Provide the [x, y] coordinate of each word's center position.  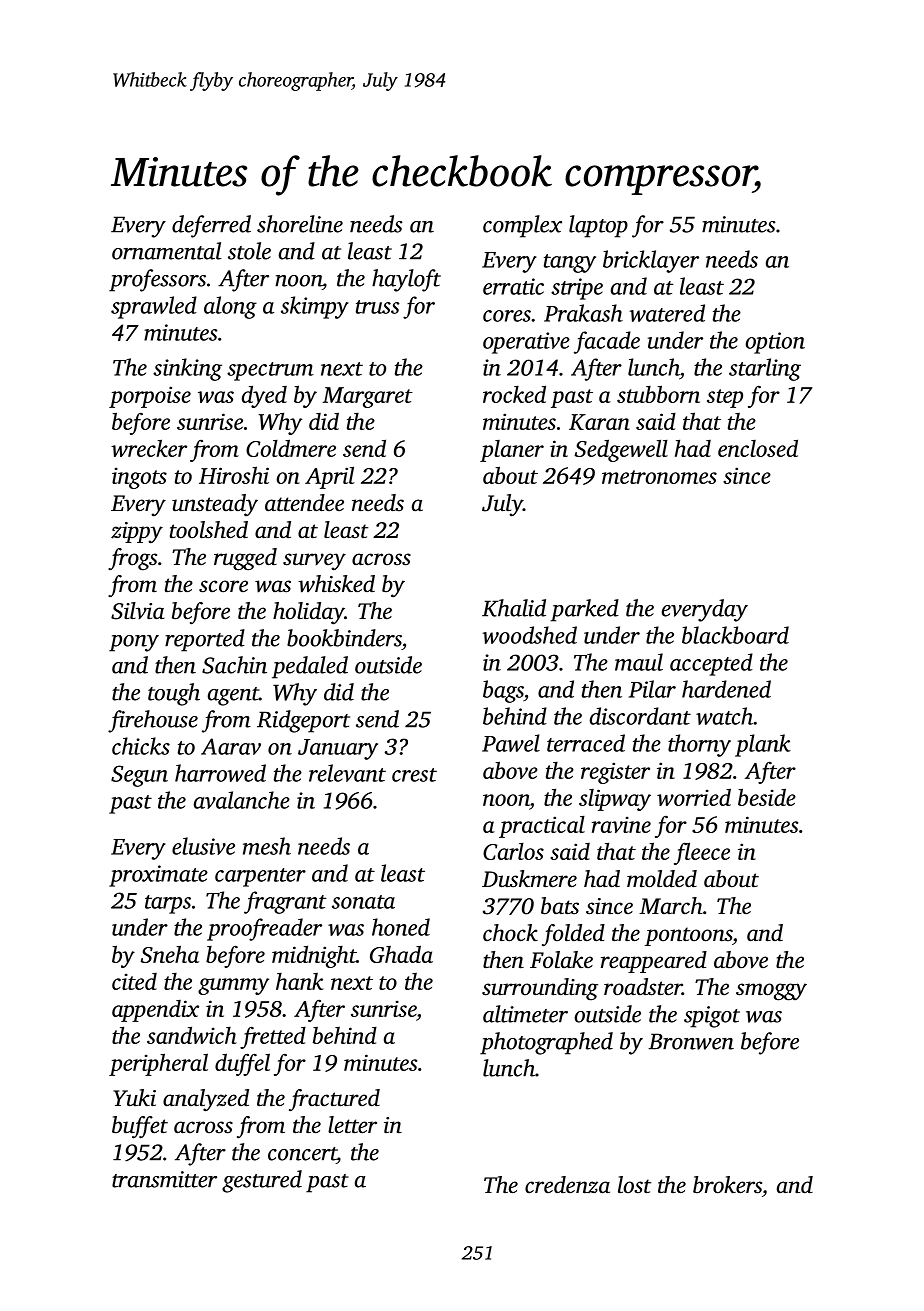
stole [249, 251]
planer [512, 451]
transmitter [164, 1179]
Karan [599, 422]
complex [522, 226]
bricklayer [651, 261]
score [223, 586]
